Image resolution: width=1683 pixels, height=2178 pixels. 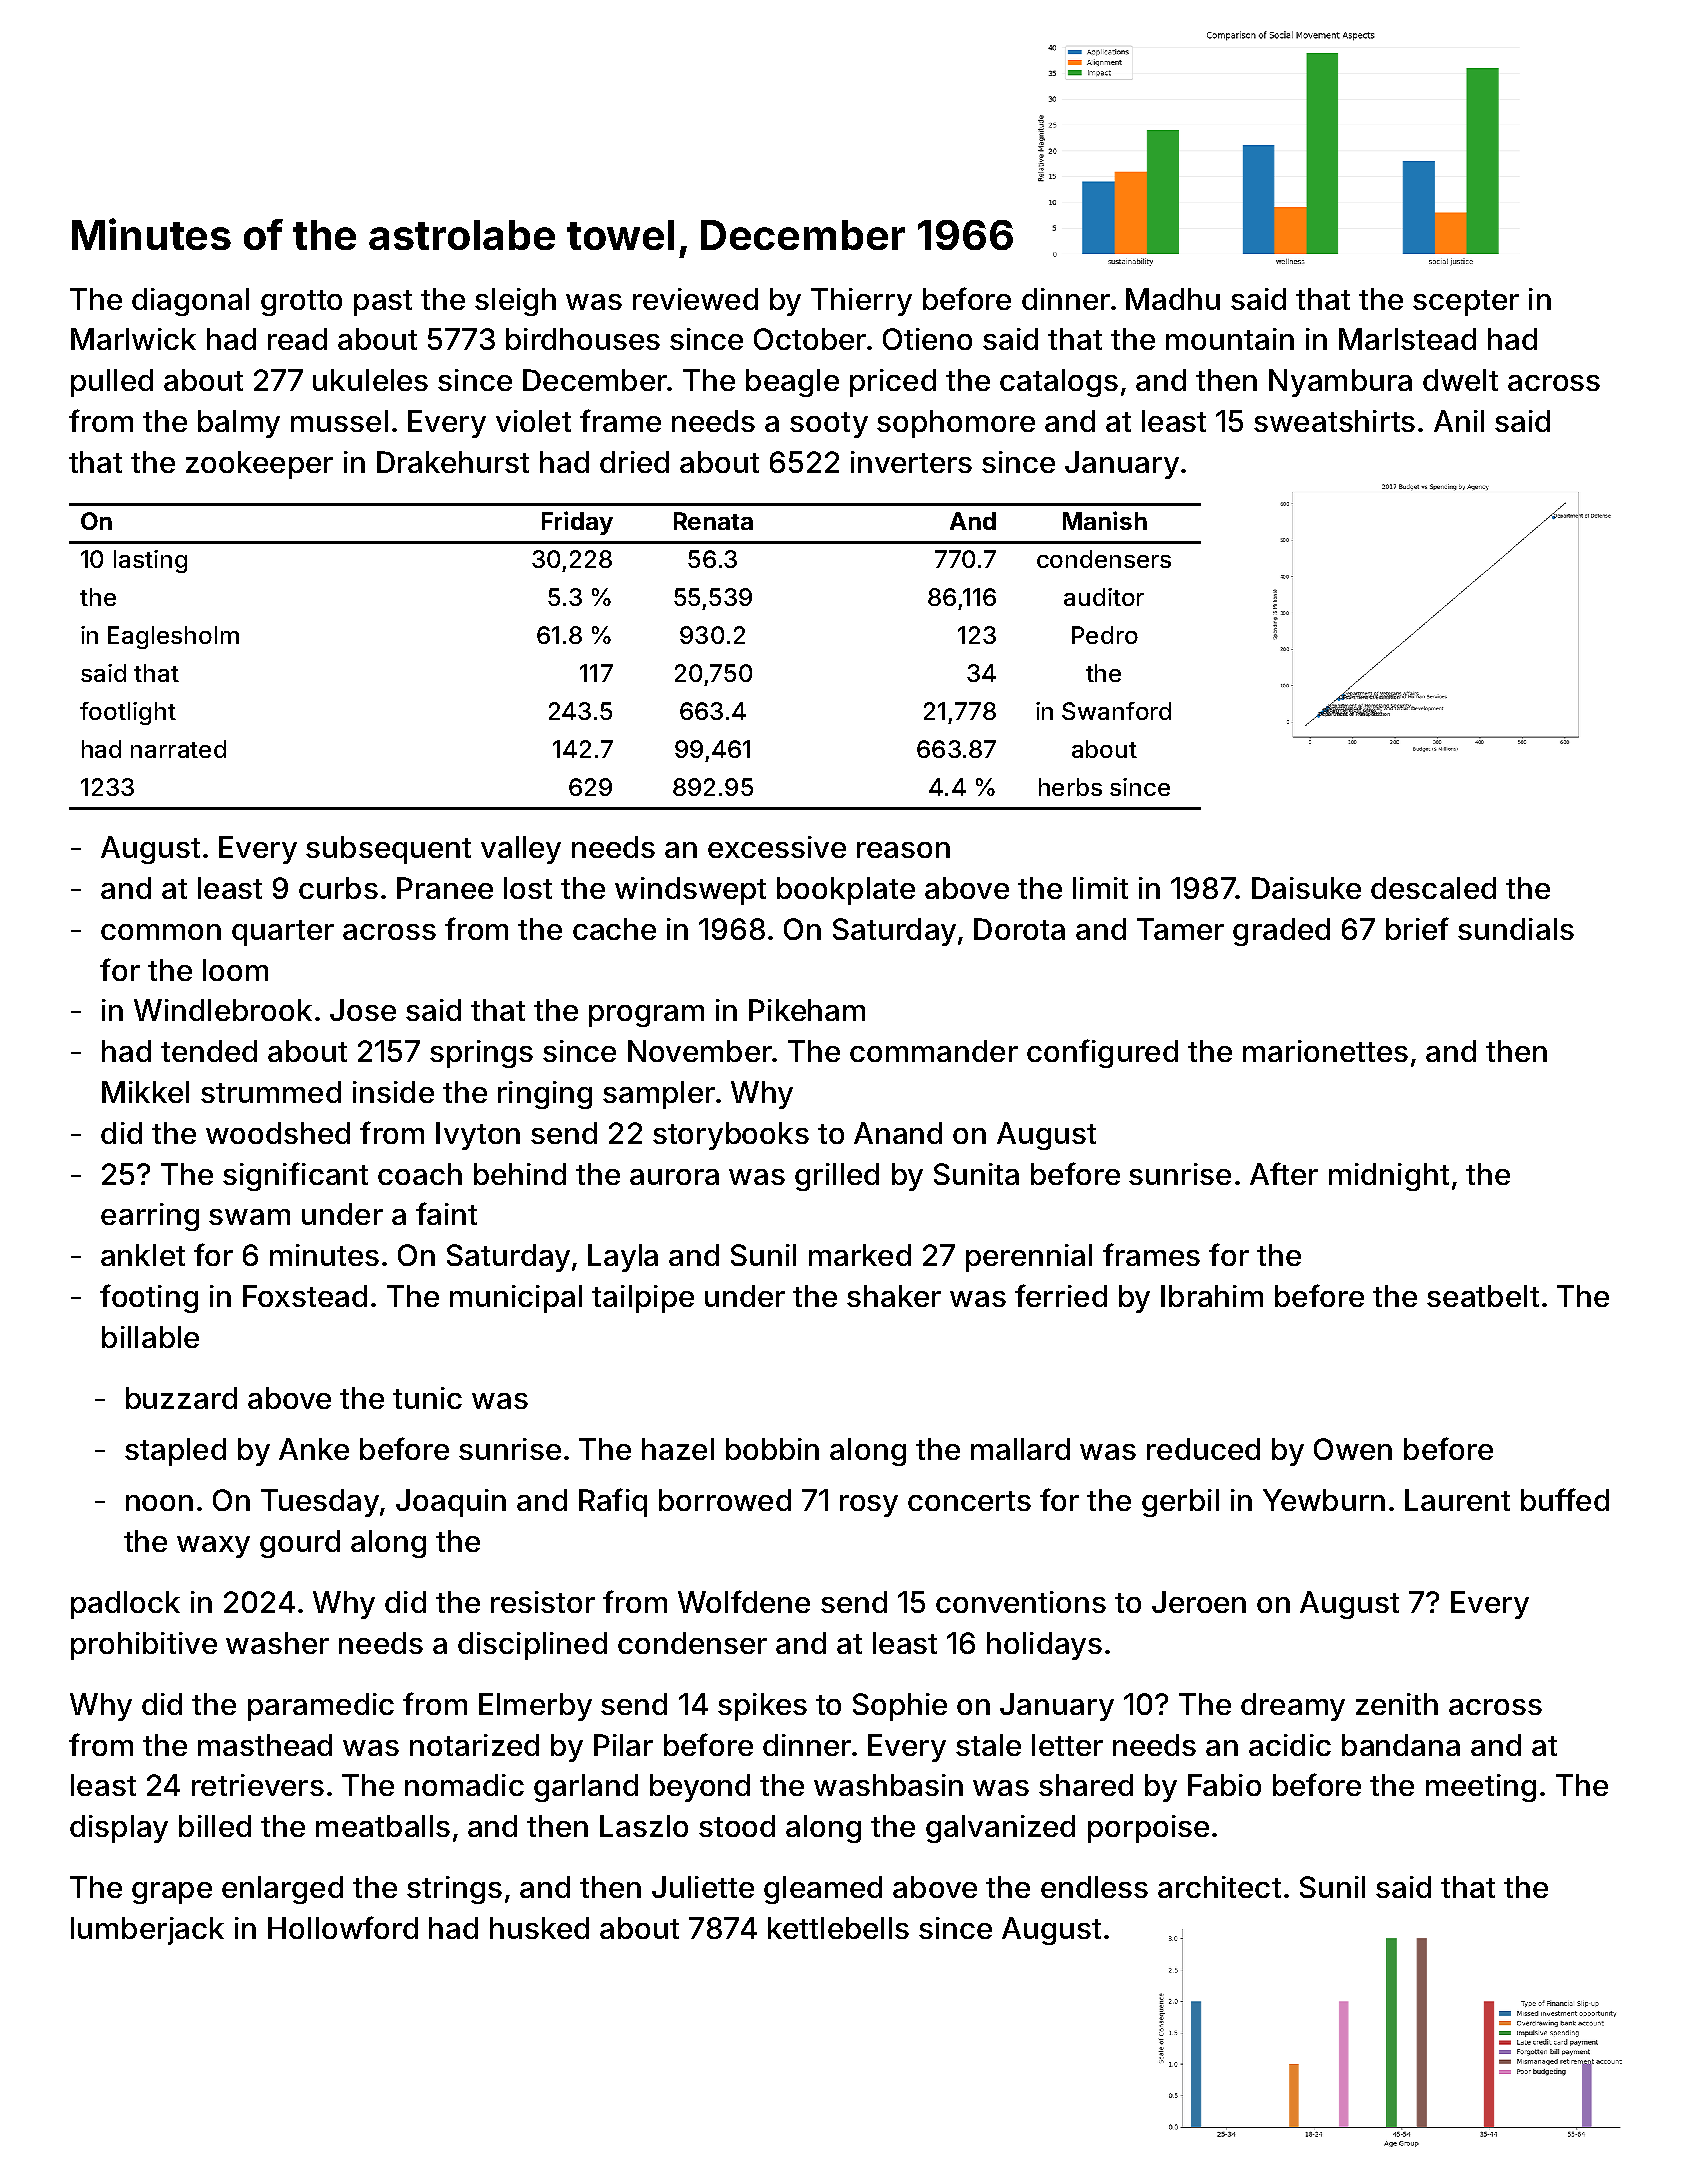 What do you see at coordinates (453, 462) in the image?
I see `Drakehurst` at bounding box center [453, 462].
